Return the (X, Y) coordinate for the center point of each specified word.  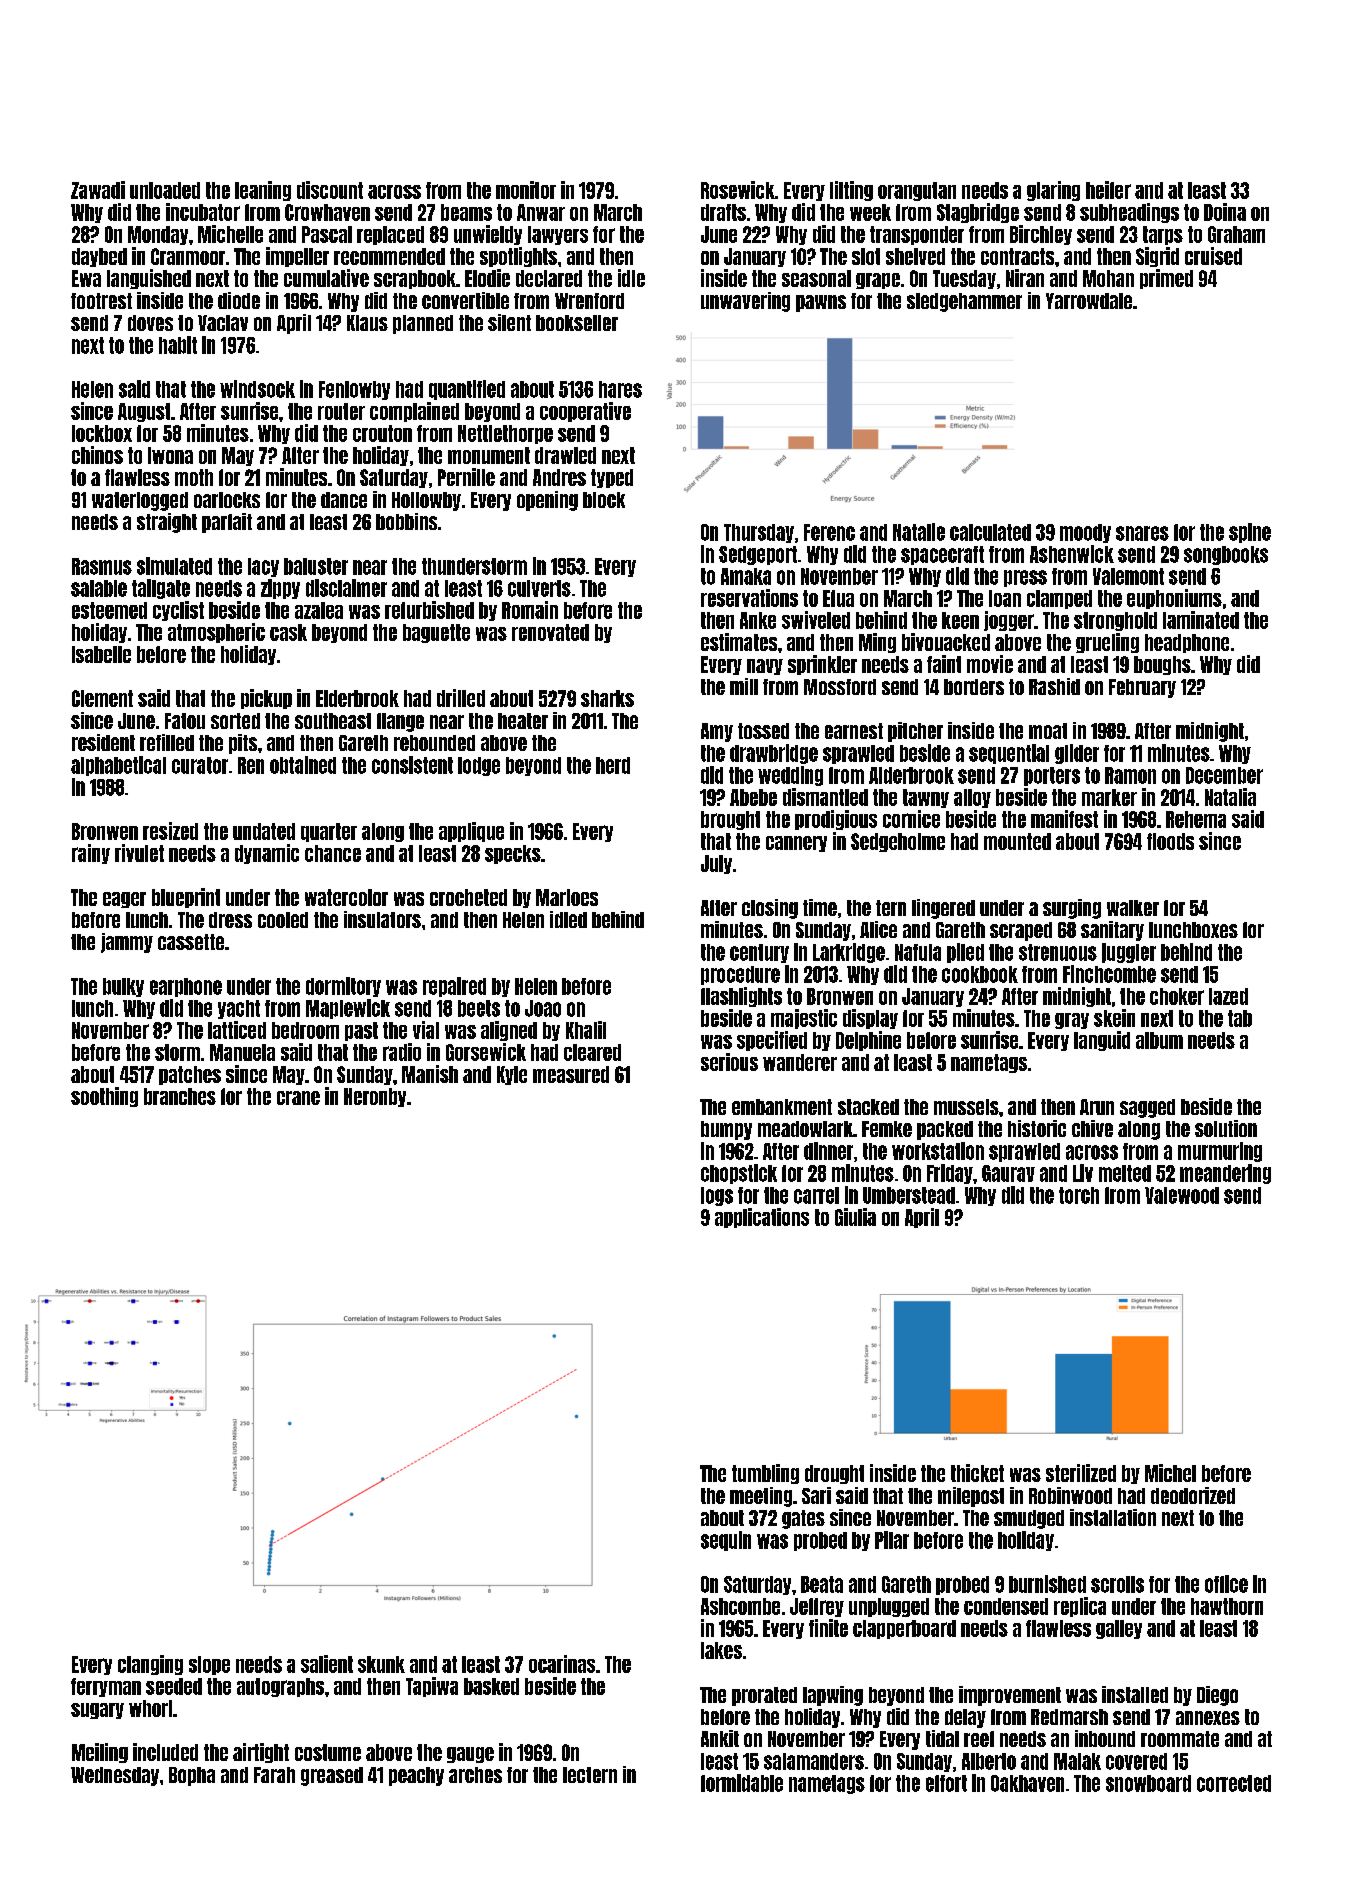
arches (475, 1775)
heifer (1108, 190)
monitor (526, 190)
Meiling (100, 1753)
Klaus (367, 323)
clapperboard (904, 1629)
